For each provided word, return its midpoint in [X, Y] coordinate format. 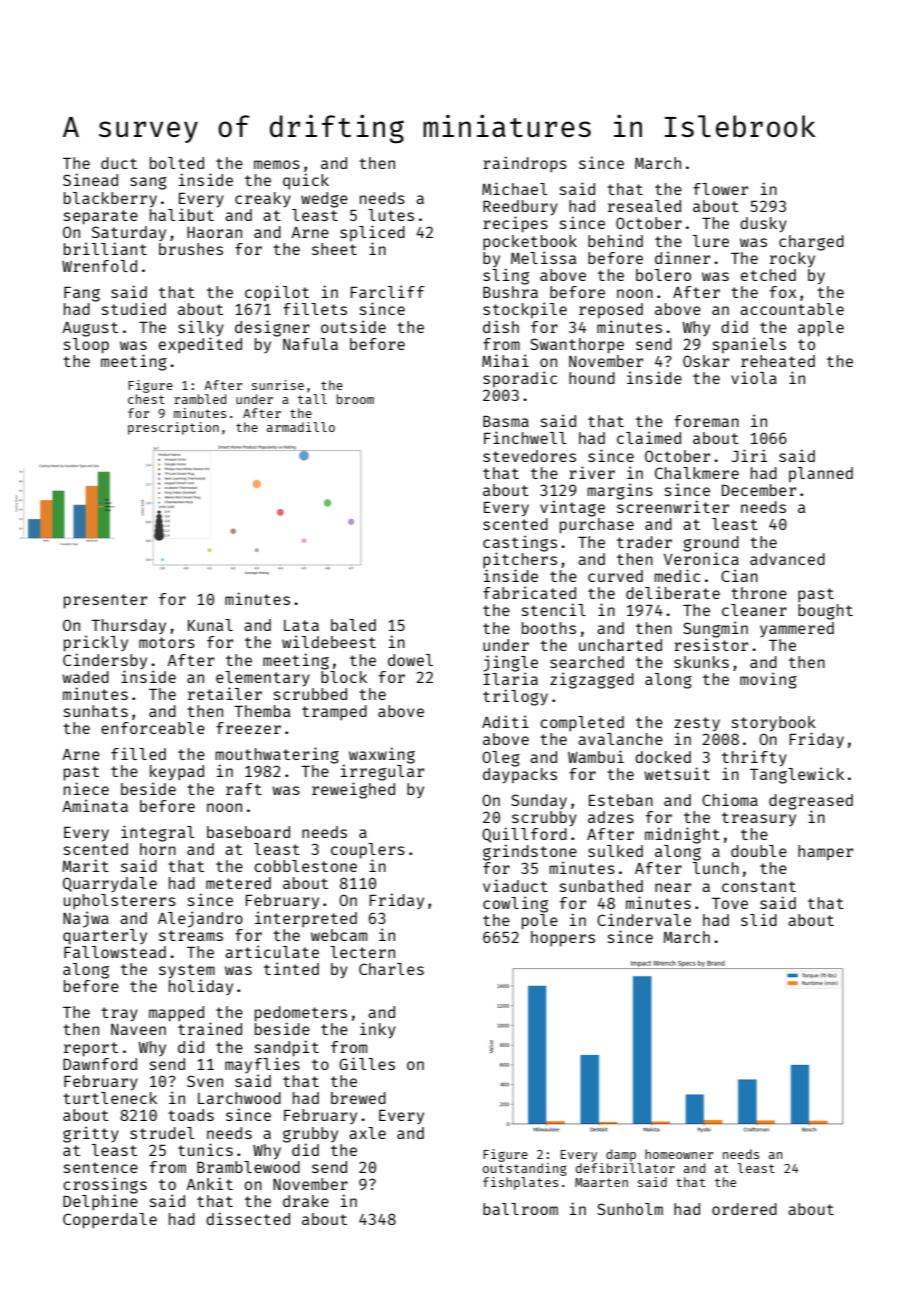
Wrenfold [99, 266]
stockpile [525, 310]
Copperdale [110, 1221]
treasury [759, 819]
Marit [85, 865]
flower [720, 189]
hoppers [563, 939]
